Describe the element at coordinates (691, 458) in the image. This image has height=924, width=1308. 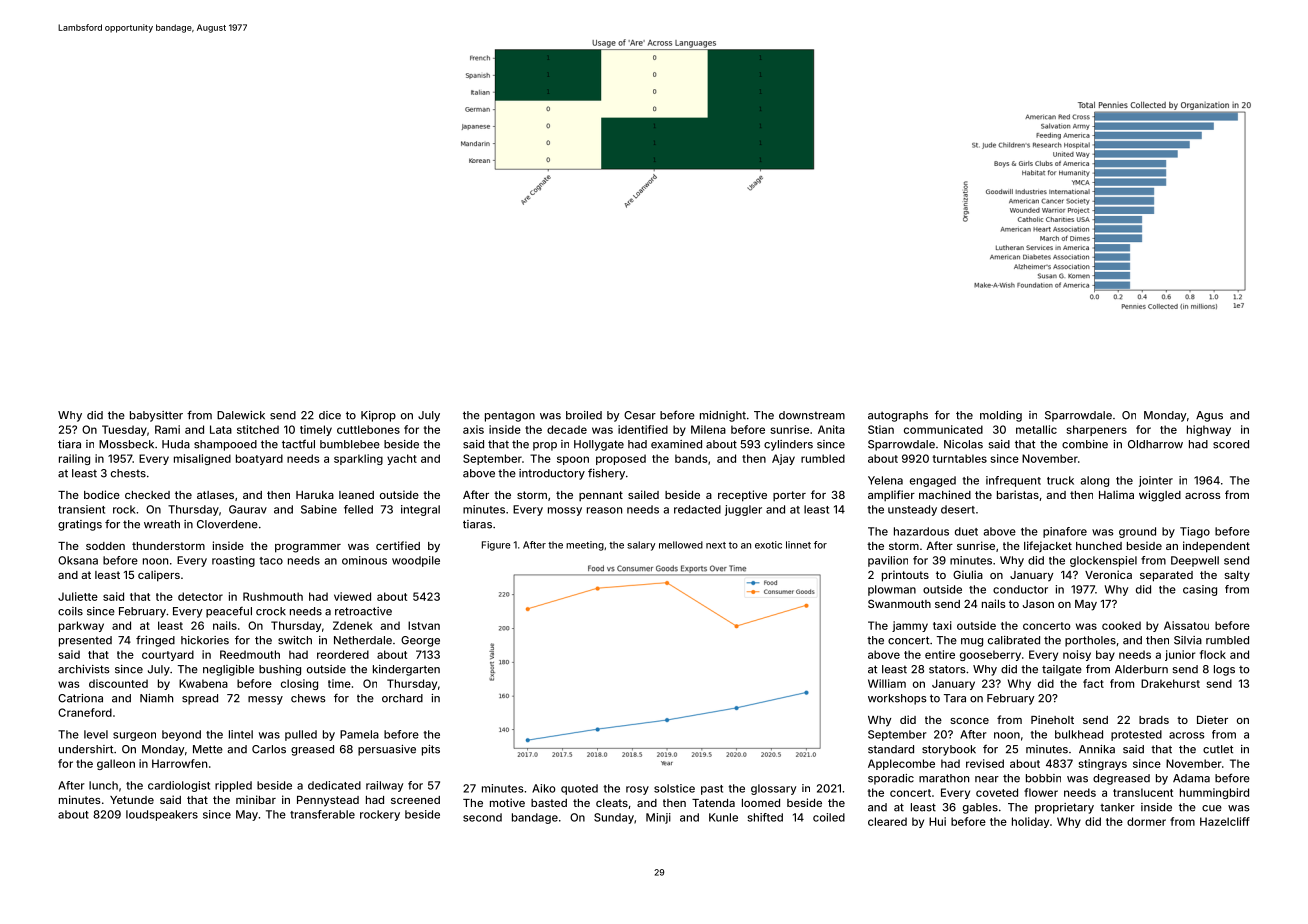
I see `bands` at that location.
